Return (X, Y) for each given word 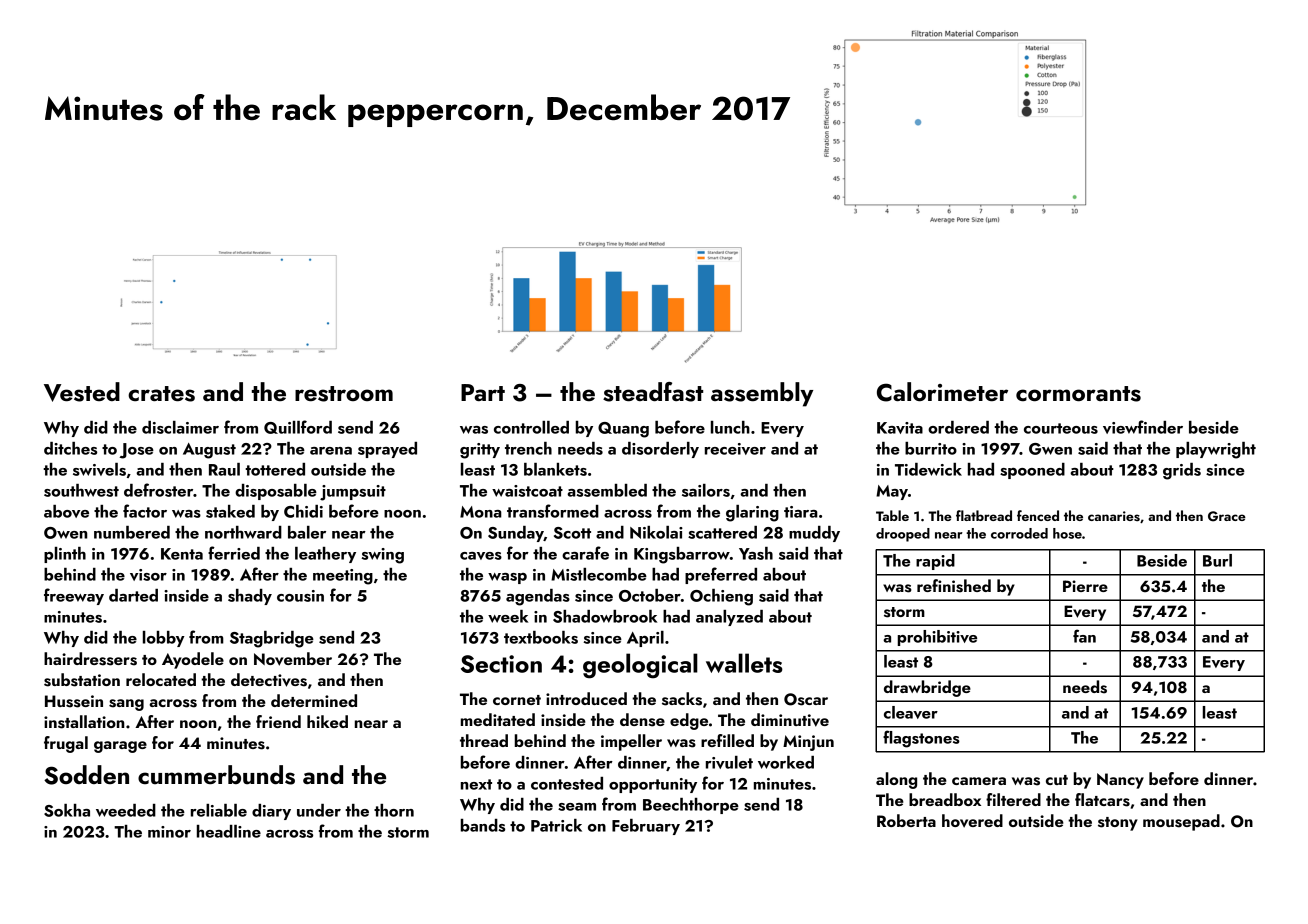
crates (161, 394)
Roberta (906, 820)
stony (1118, 824)
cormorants (1078, 394)
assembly (762, 394)
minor (169, 832)
